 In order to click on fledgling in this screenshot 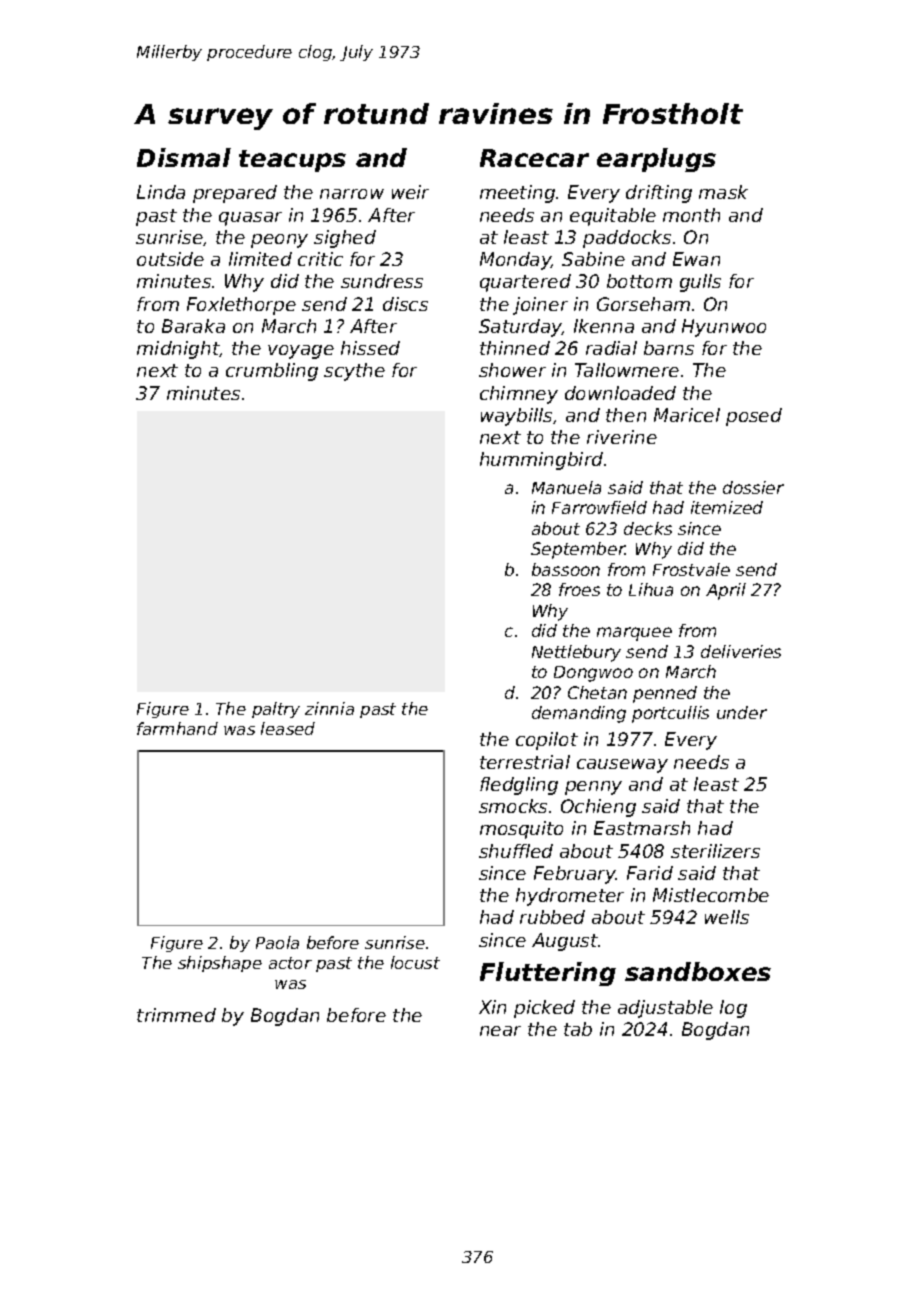, I will do `click(519, 786)`.
